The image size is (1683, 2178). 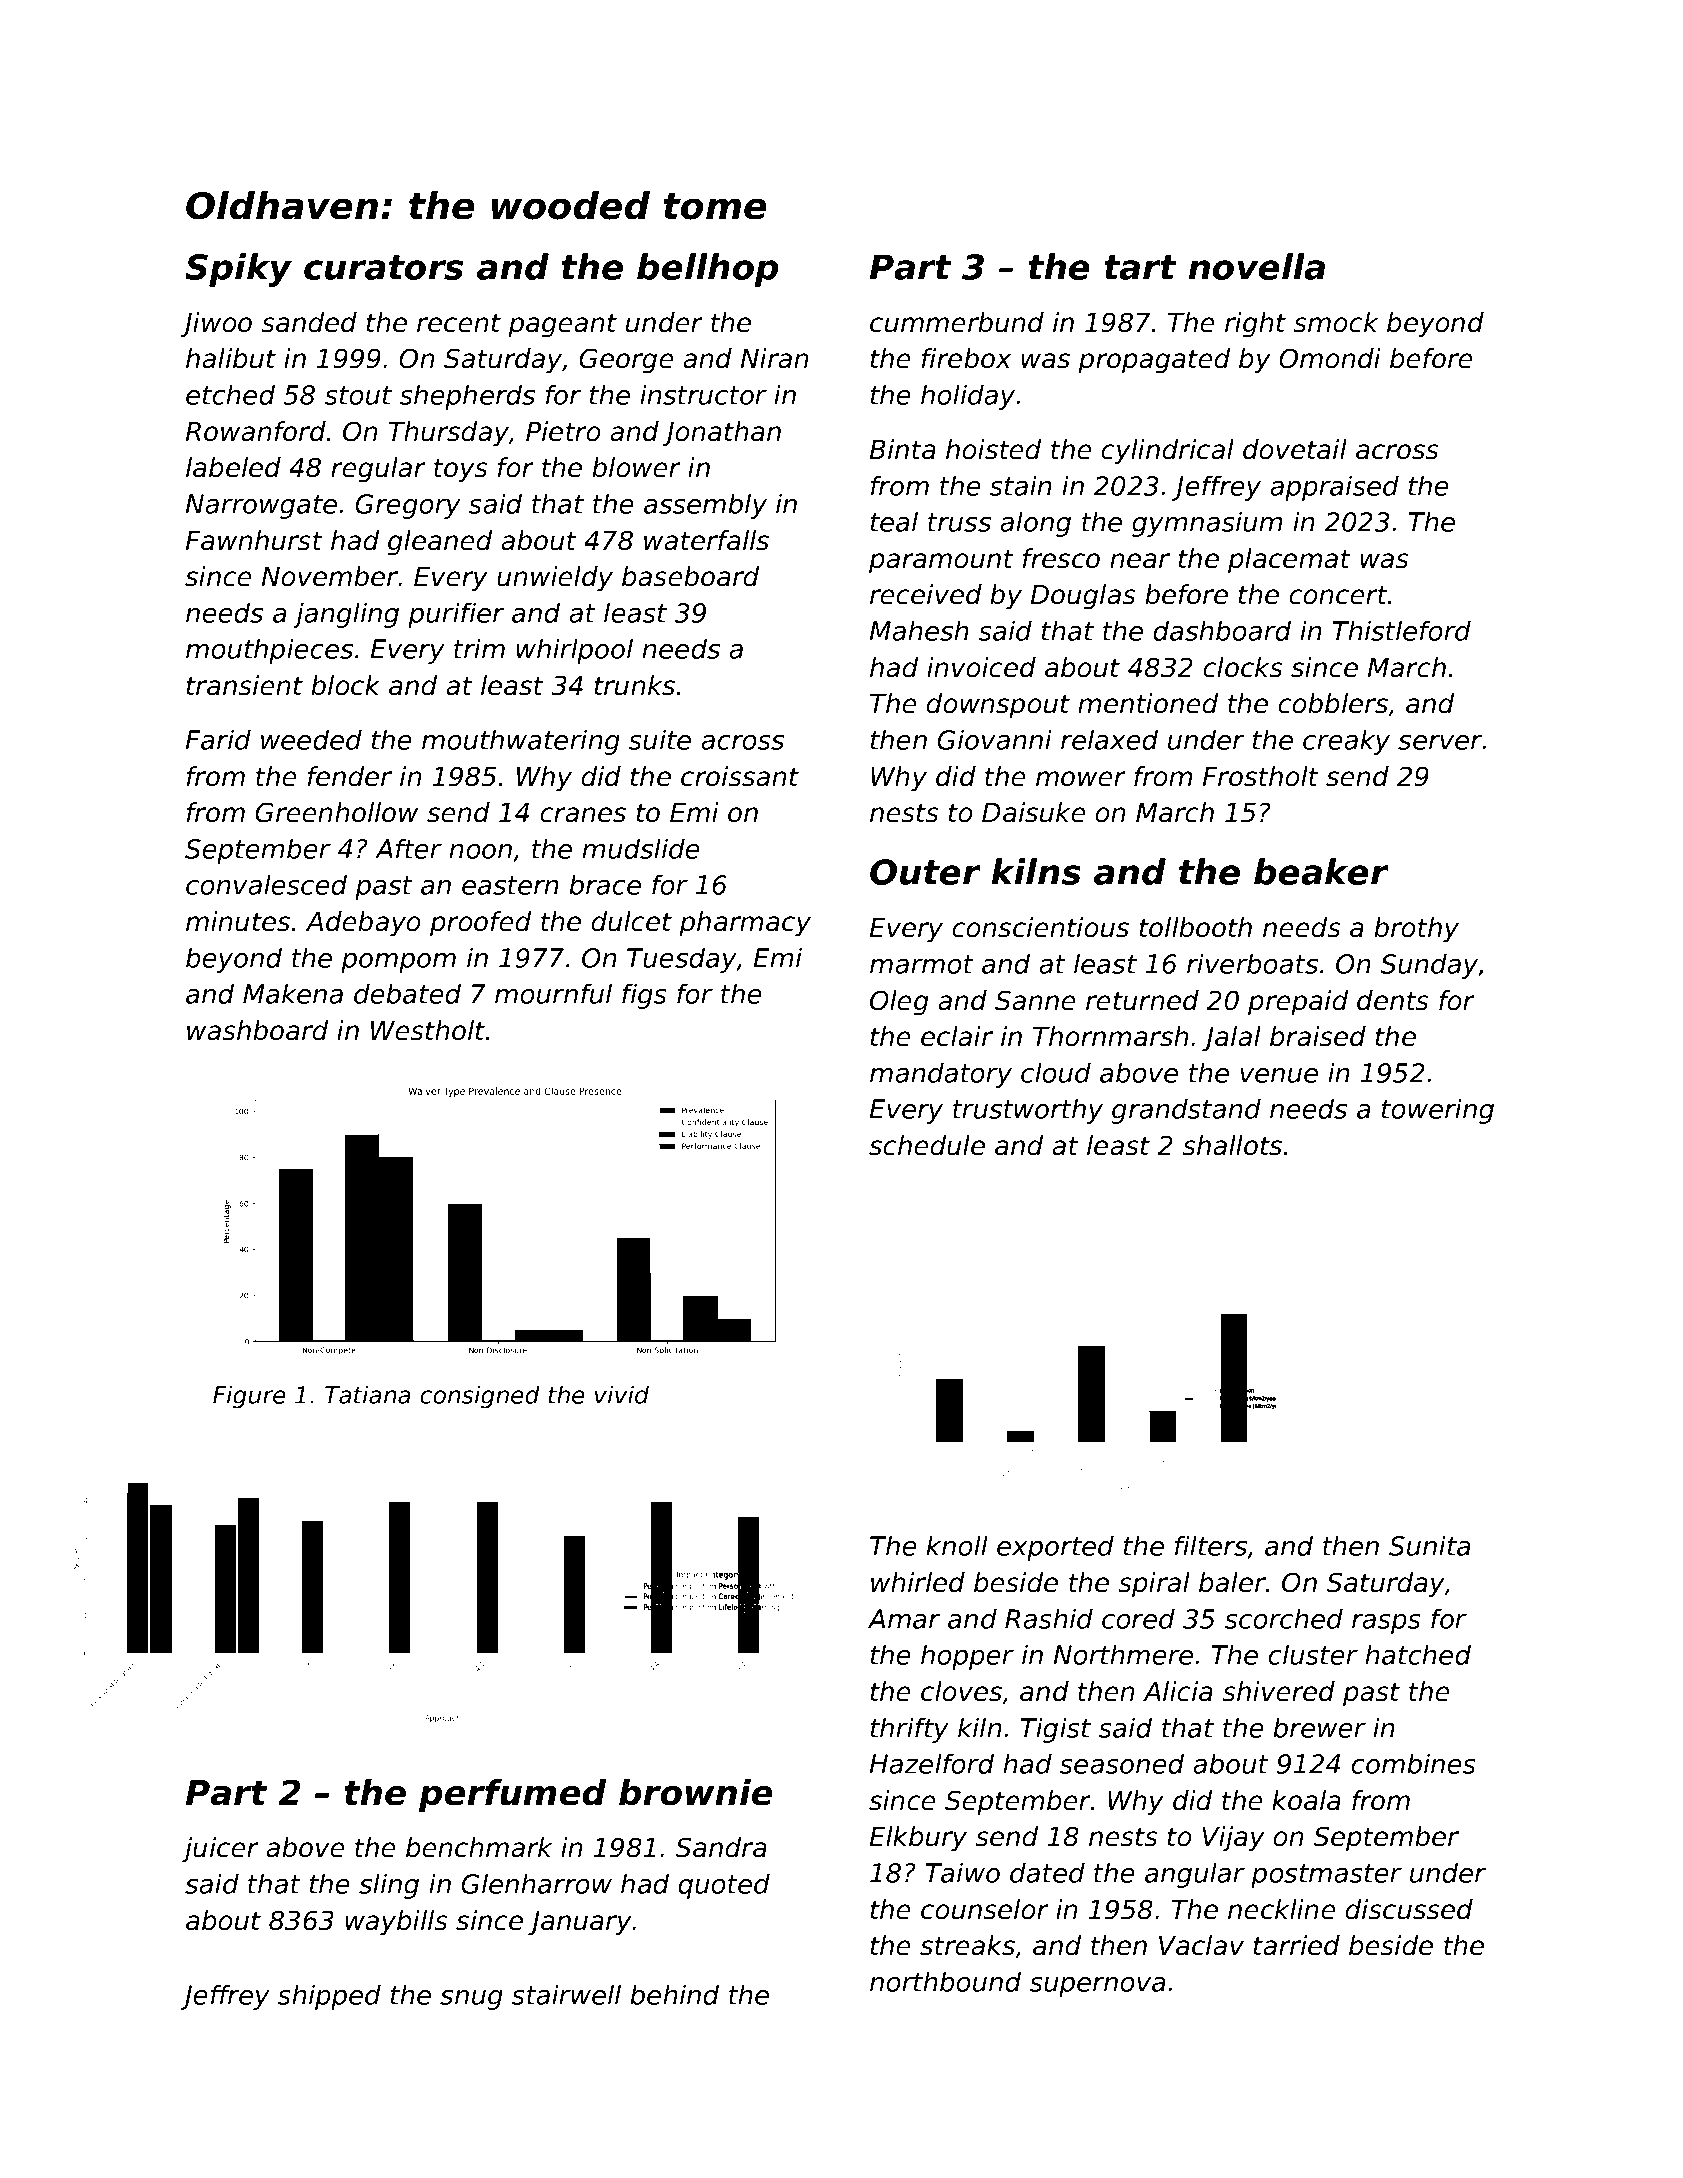 I want to click on consigned, so click(x=480, y=1397).
